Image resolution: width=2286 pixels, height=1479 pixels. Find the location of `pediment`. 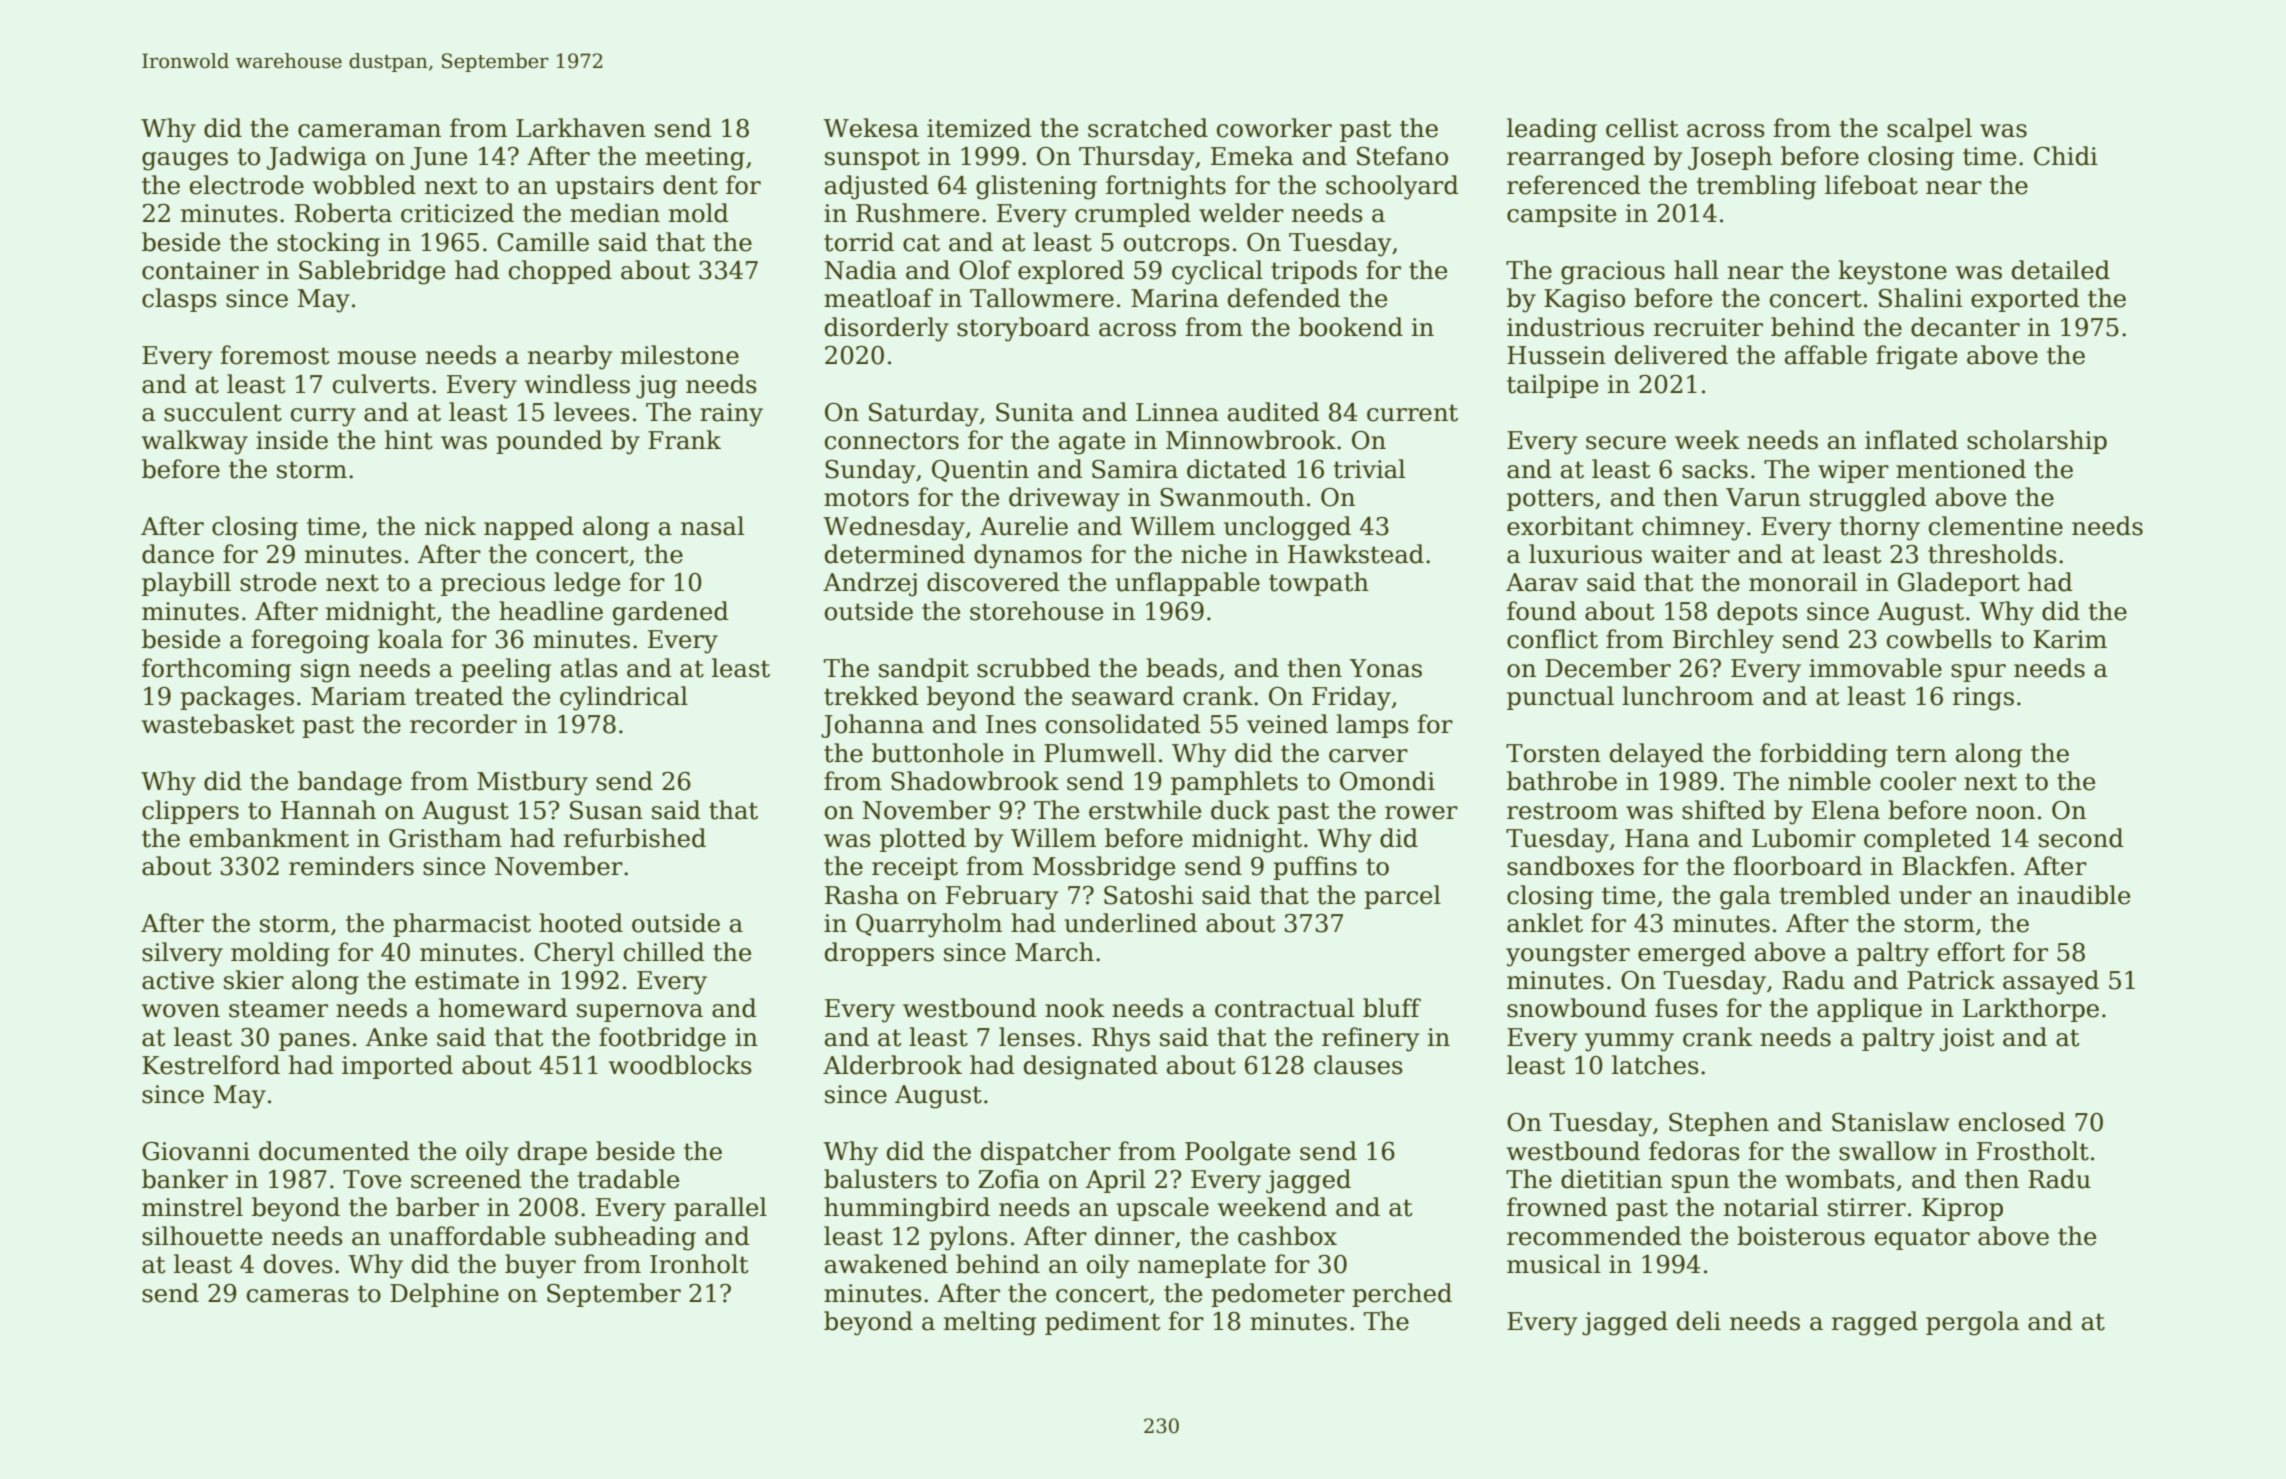

pediment is located at coordinates (1103, 1323).
